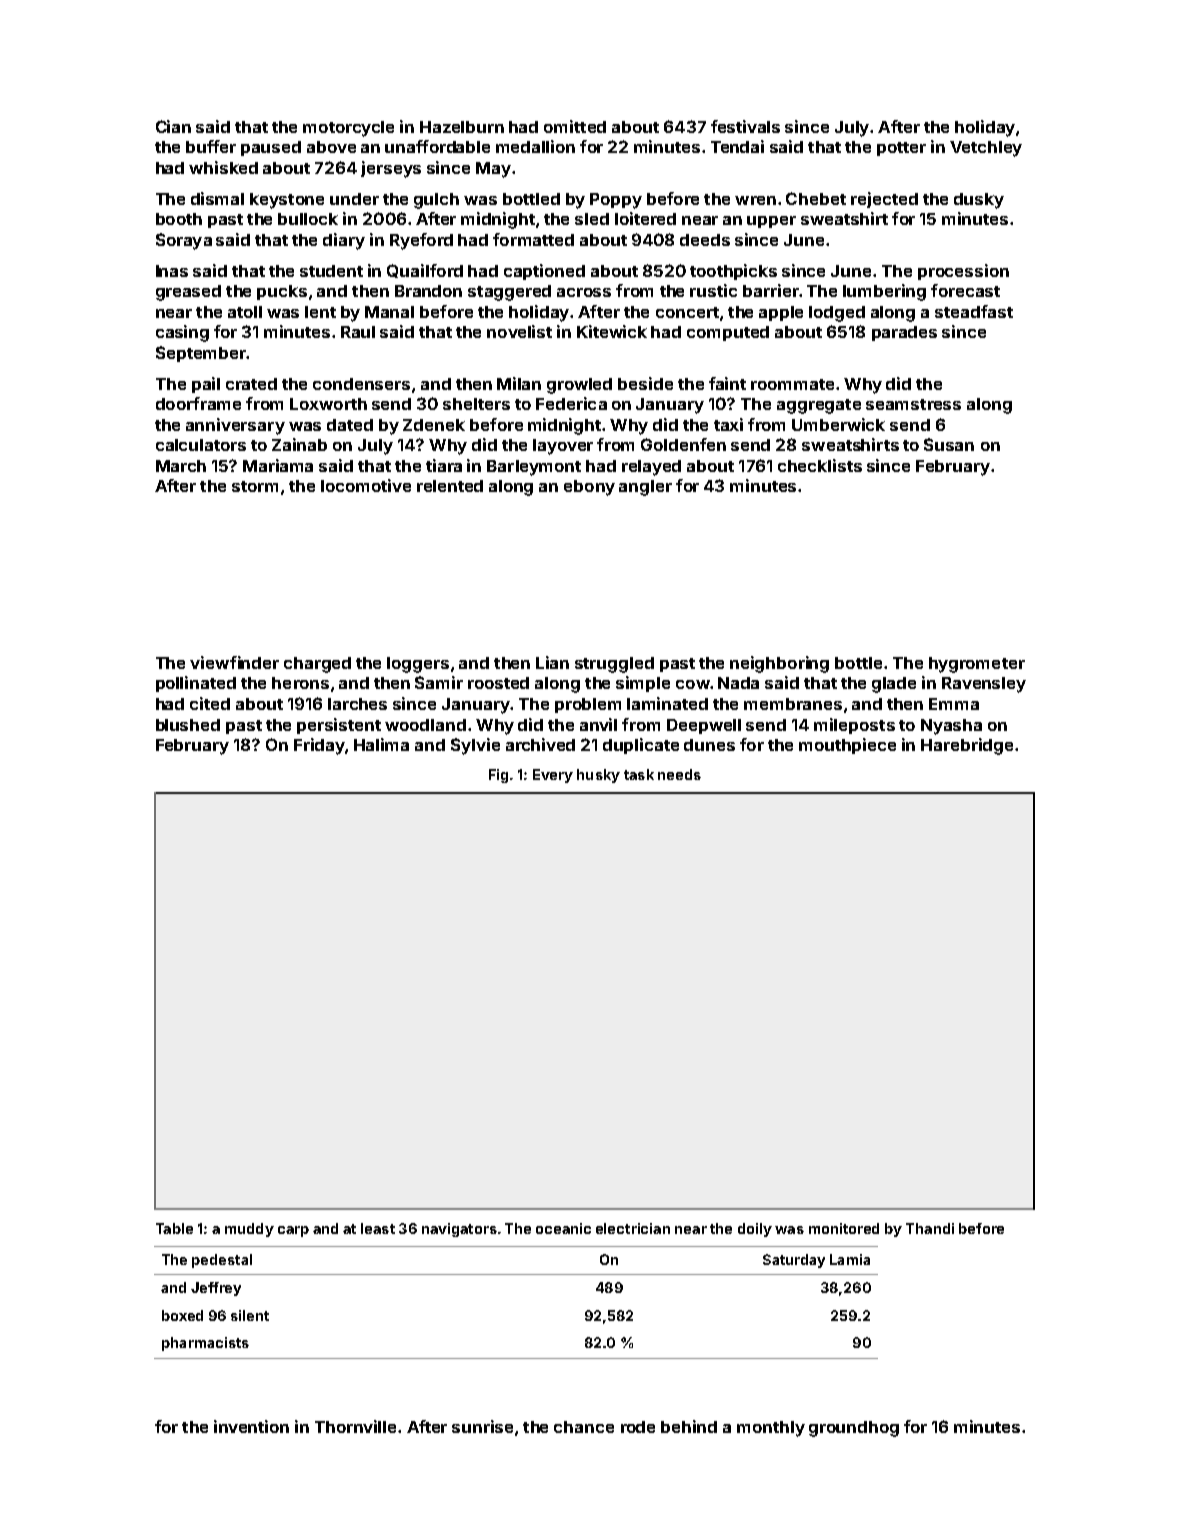 The width and height of the screenshot is (1189, 1538). Describe the element at coordinates (854, 1429) in the screenshot. I see `groundhog` at that location.
